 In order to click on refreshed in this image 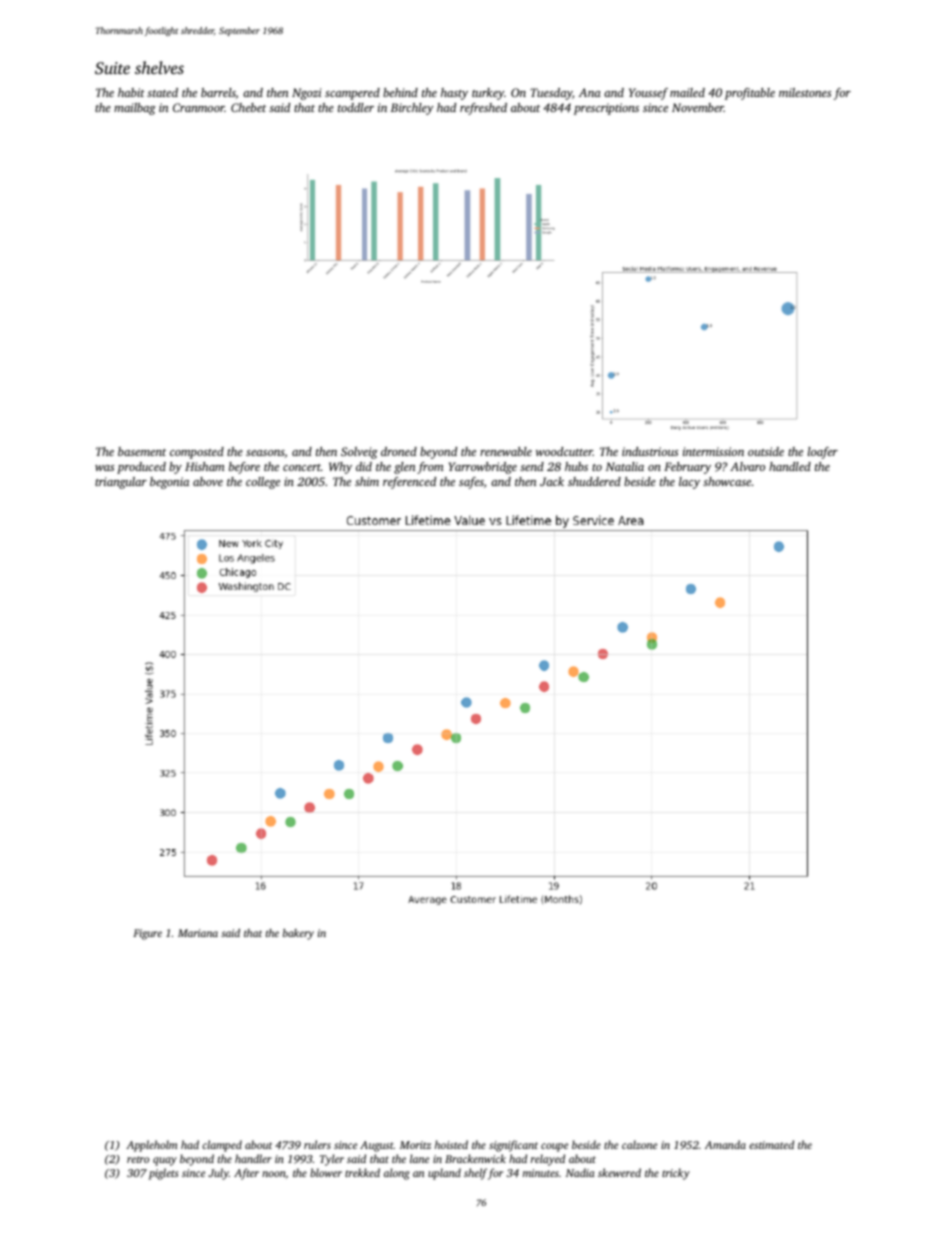, I will do `click(483, 109)`.
